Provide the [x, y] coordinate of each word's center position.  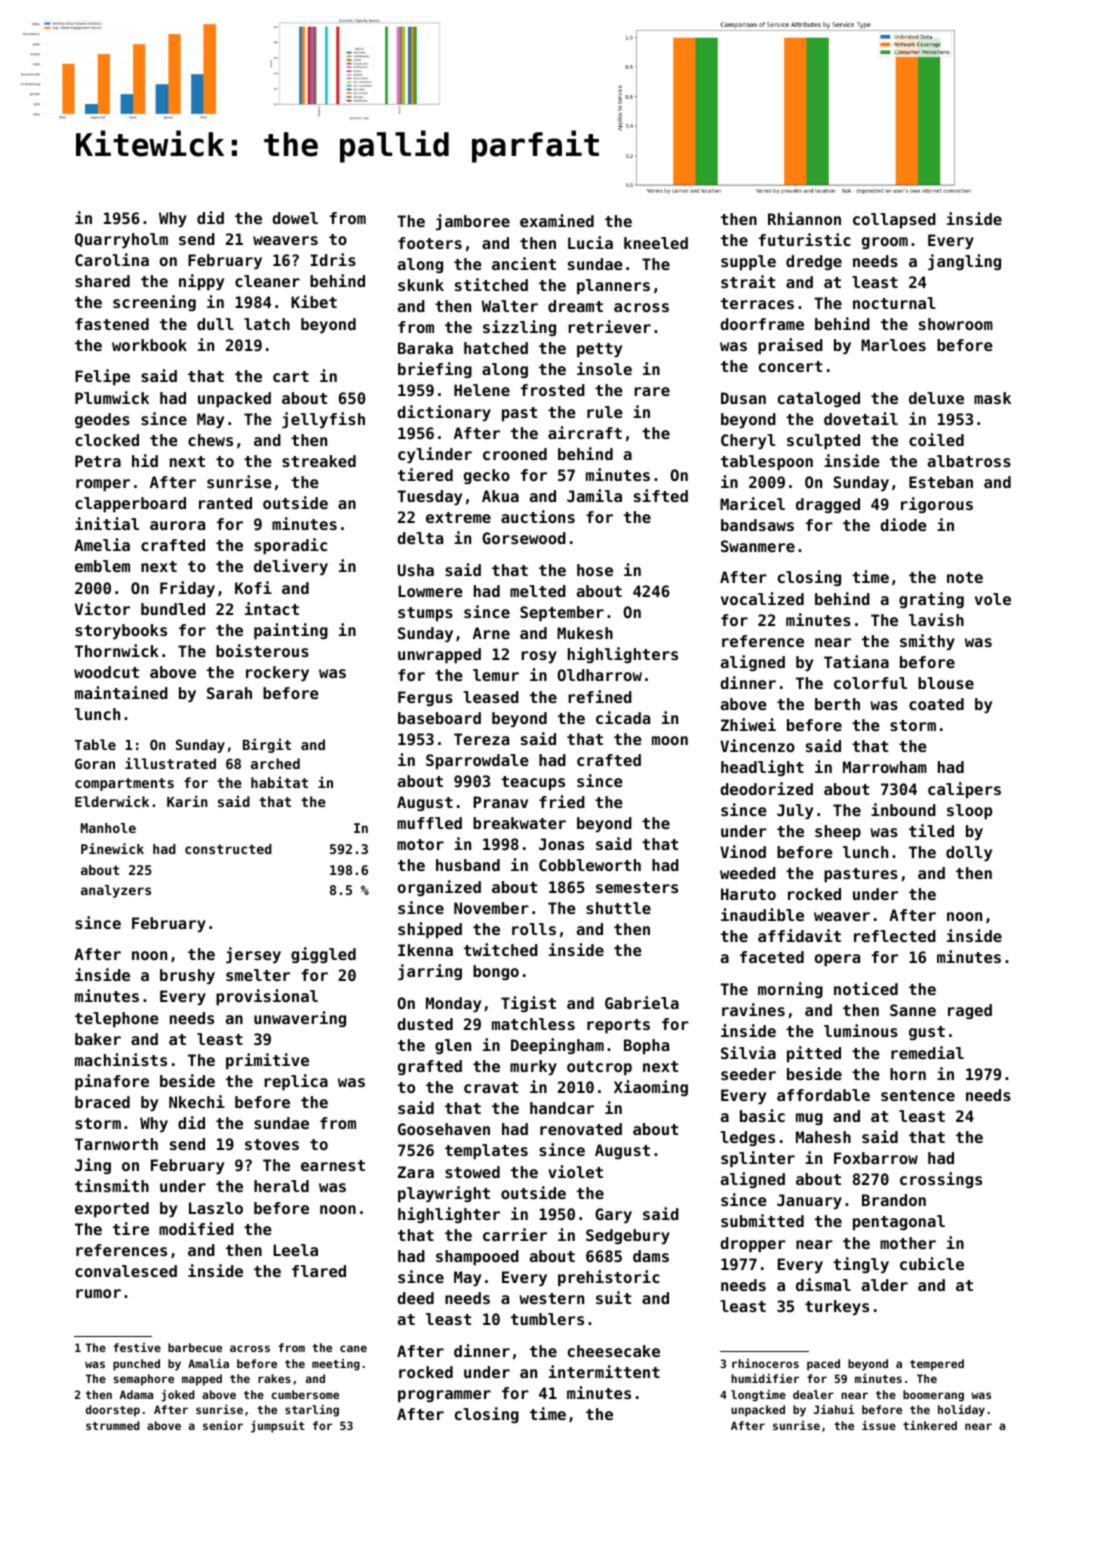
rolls [534, 929]
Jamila [594, 495]
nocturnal [894, 303]
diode [903, 524]
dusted [425, 1024]
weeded [748, 873]
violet [575, 1171]
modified [196, 1228]
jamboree [473, 222]
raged [970, 1011]
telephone [117, 1020]
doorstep [113, 1411]
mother [908, 1243]
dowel [295, 218]
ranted [225, 503]
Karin [187, 801]
